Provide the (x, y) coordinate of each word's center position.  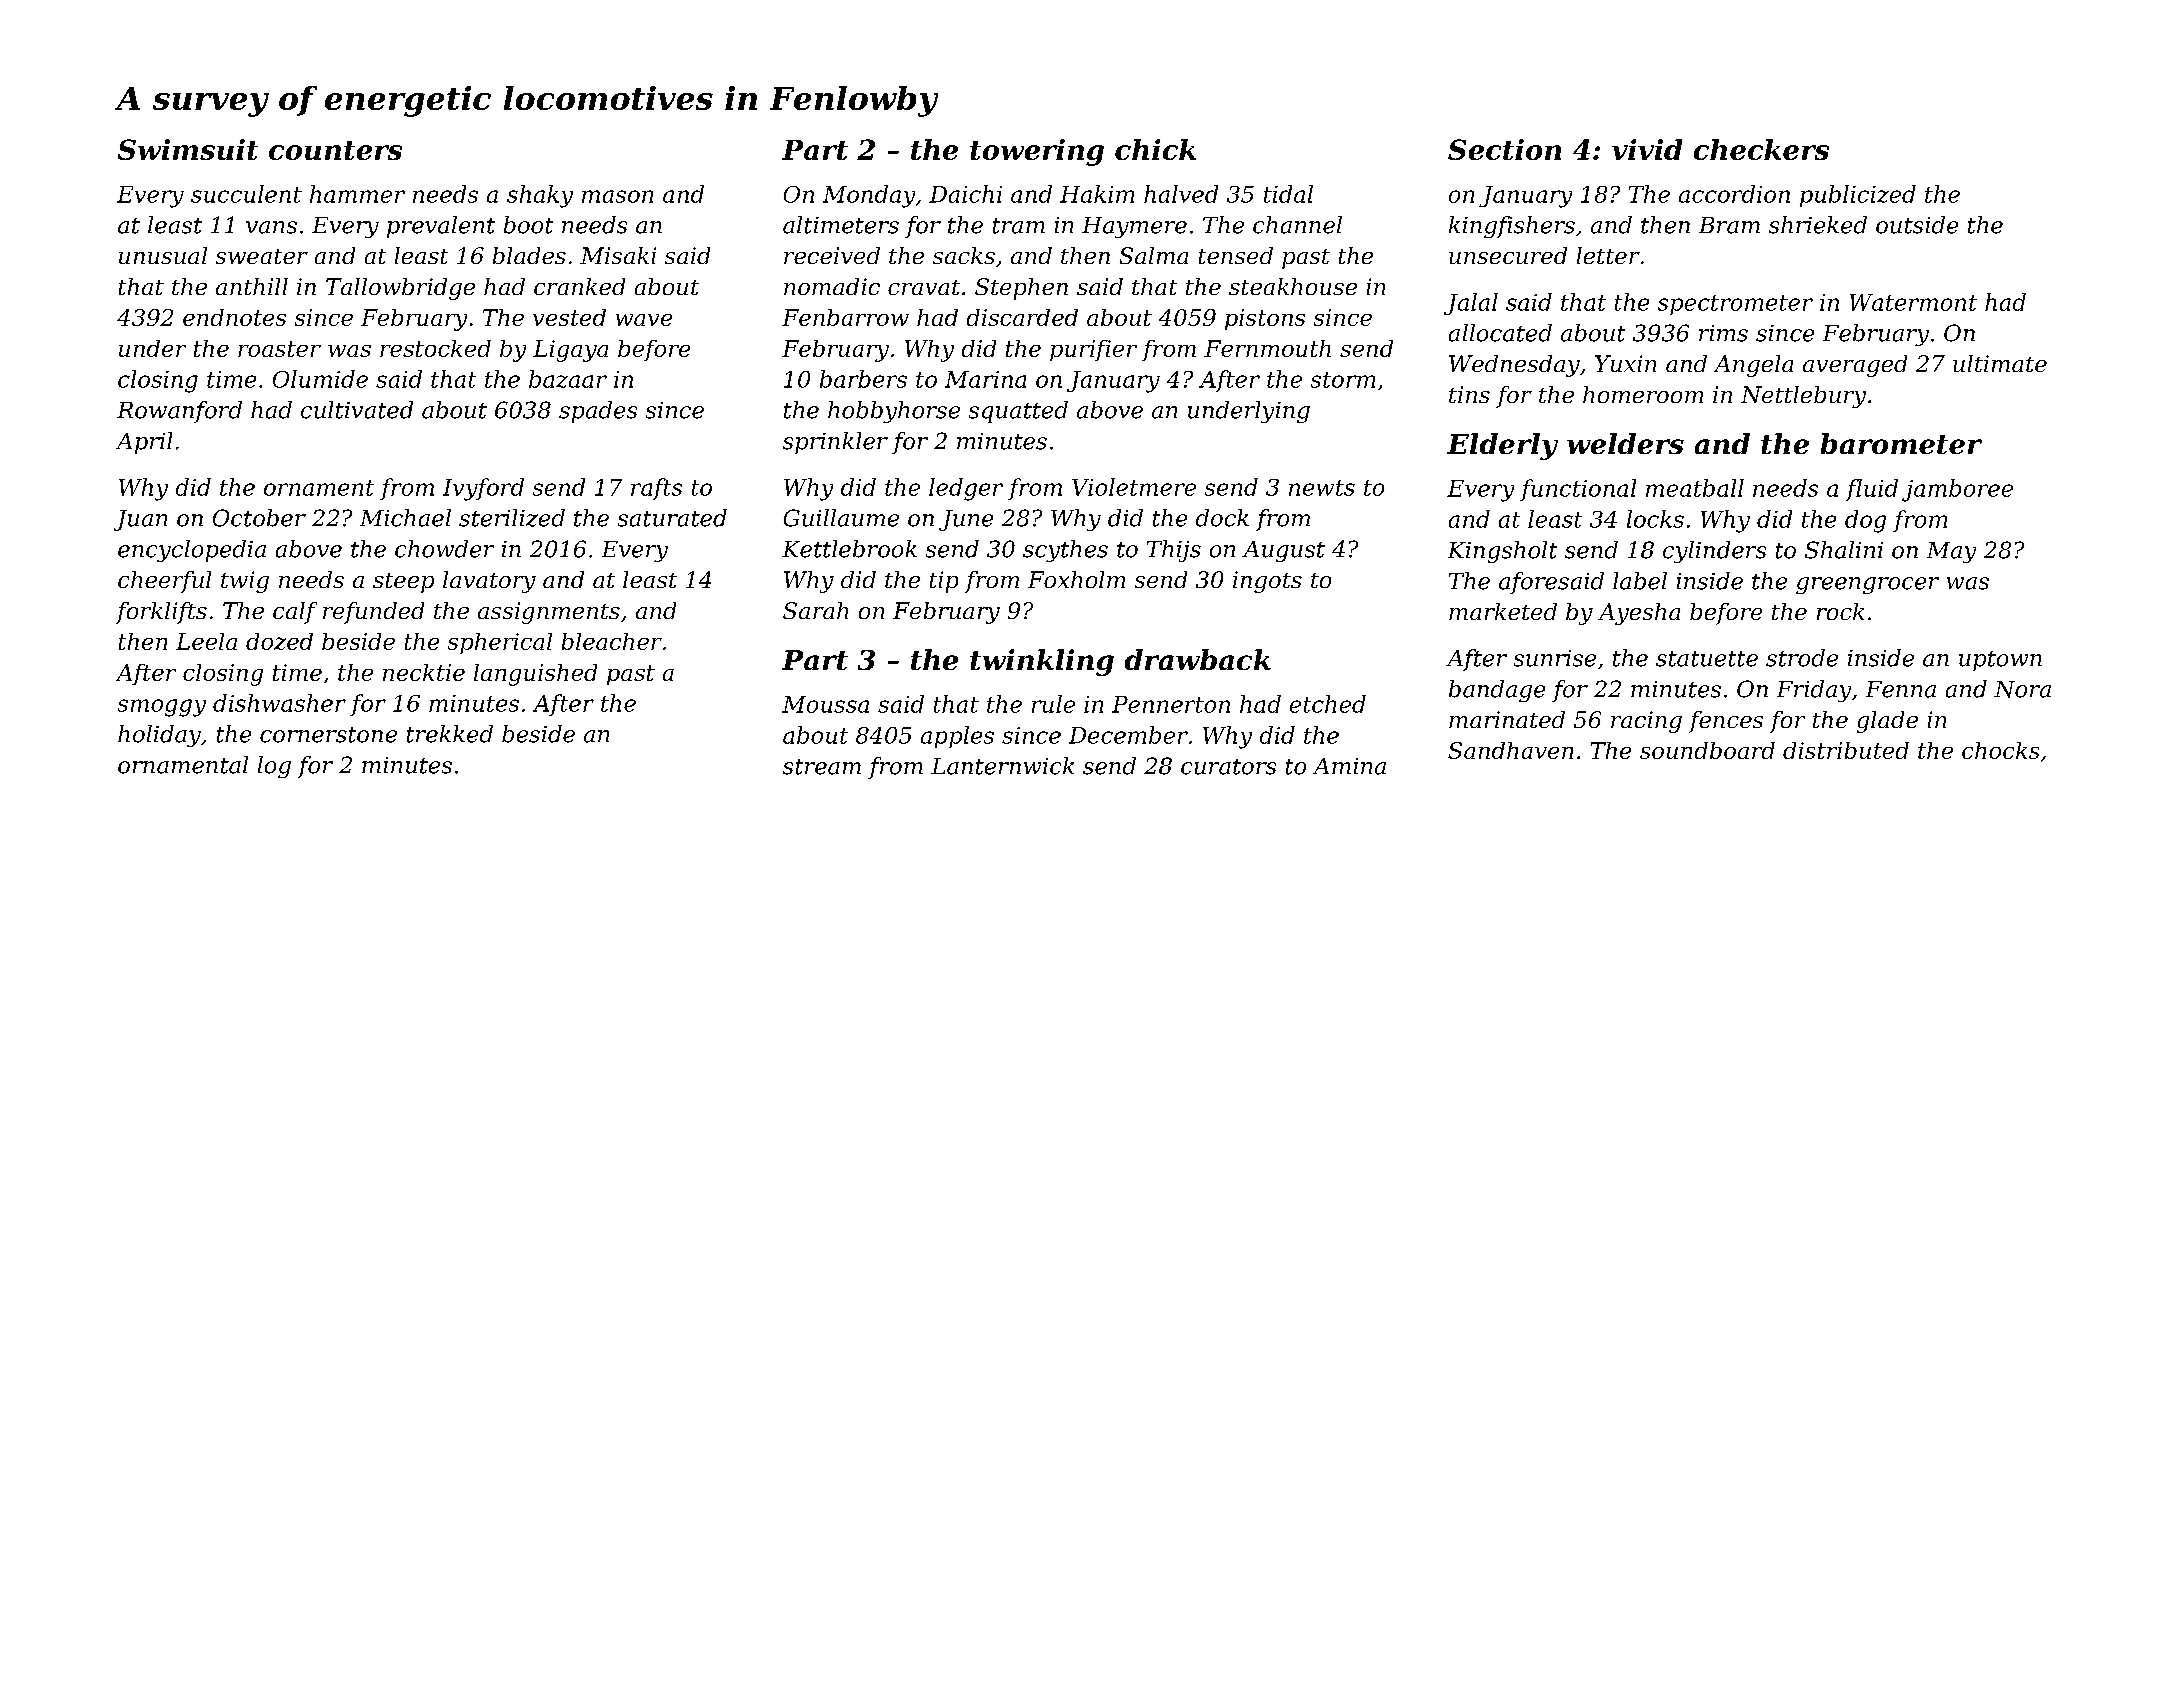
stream (822, 767)
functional (1578, 490)
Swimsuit (188, 149)
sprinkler (835, 443)
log (274, 767)
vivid (1647, 149)
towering (1037, 152)
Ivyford (483, 489)
